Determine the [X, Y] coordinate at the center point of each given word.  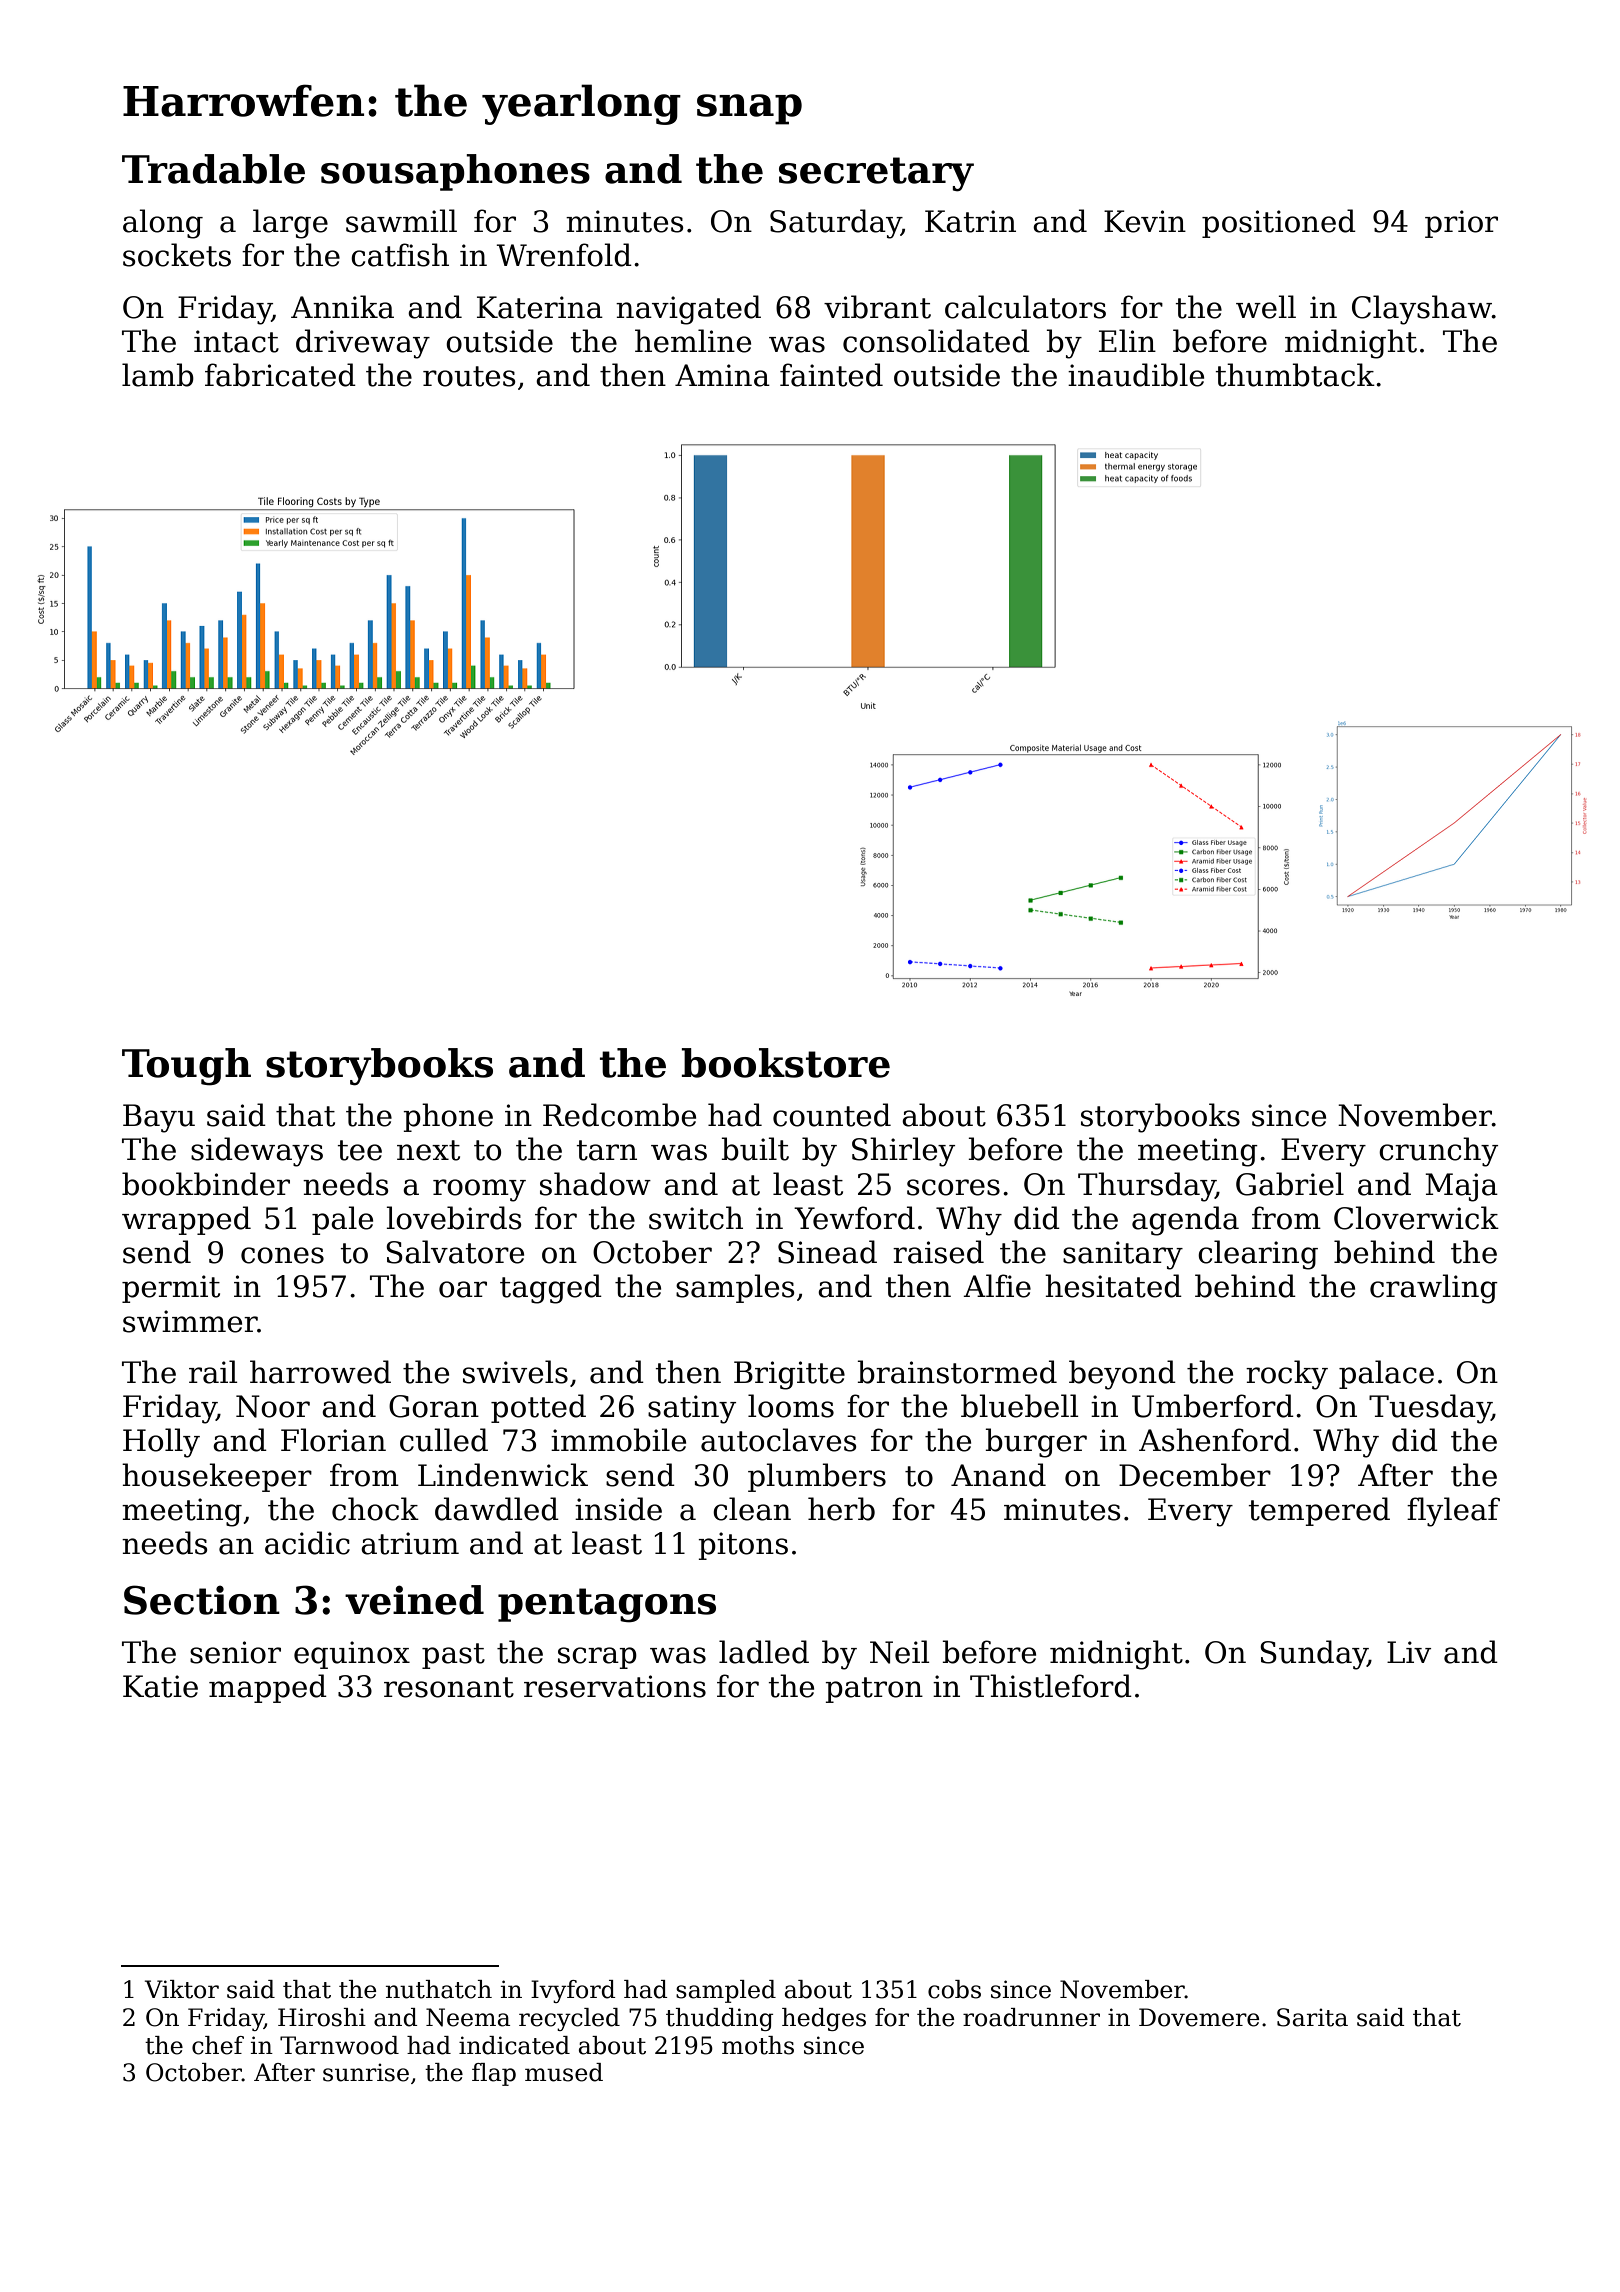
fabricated [280, 375]
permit [171, 1289]
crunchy [1438, 1152]
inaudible [1136, 375]
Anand [998, 1475]
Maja [1461, 1187]
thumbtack [1295, 375]
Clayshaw [1422, 310]
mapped [268, 1688]
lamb [158, 375]
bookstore [786, 1063]
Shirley [903, 1152]
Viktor [182, 1989]
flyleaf [1453, 1512]
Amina [722, 375]
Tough [186, 1067]
